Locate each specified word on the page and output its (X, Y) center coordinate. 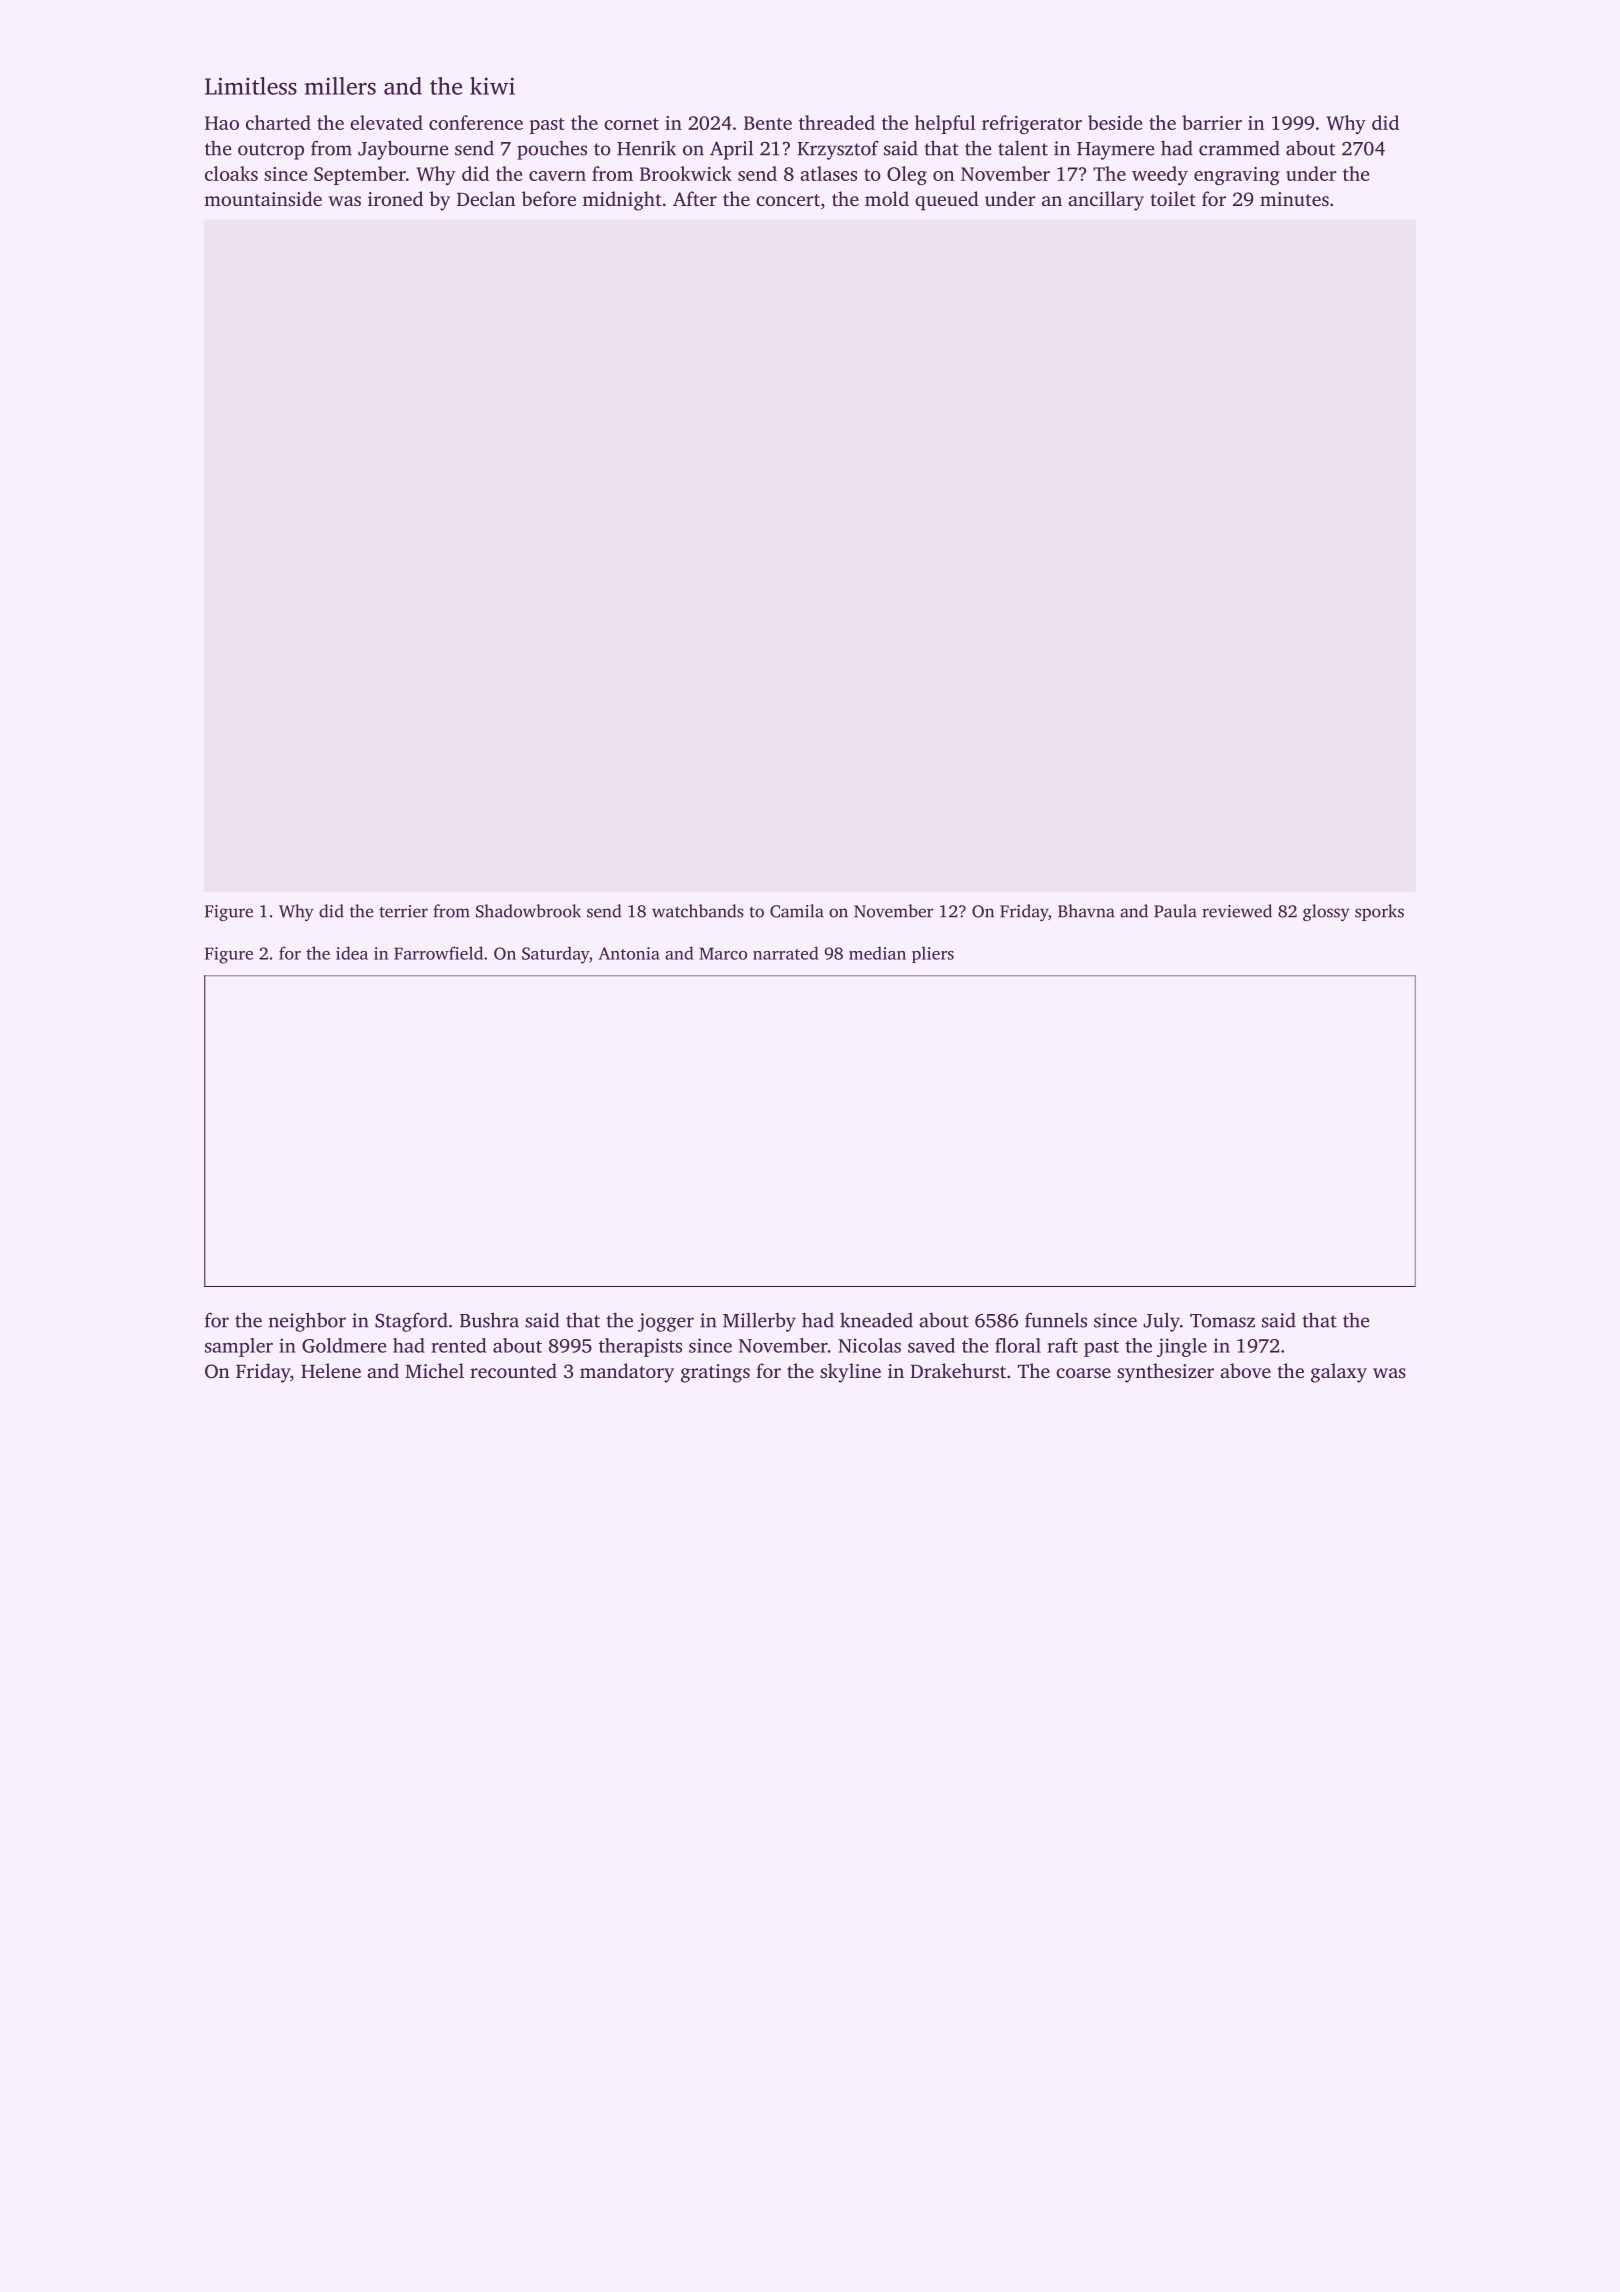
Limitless (251, 86)
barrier (1212, 122)
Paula (1175, 911)
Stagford (411, 1322)
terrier (403, 911)
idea (352, 953)
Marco (723, 953)
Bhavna (1086, 911)
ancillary (1106, 201)
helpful (945, 124)
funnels (1056, 1320)
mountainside (263, 198)
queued (947, 201)
